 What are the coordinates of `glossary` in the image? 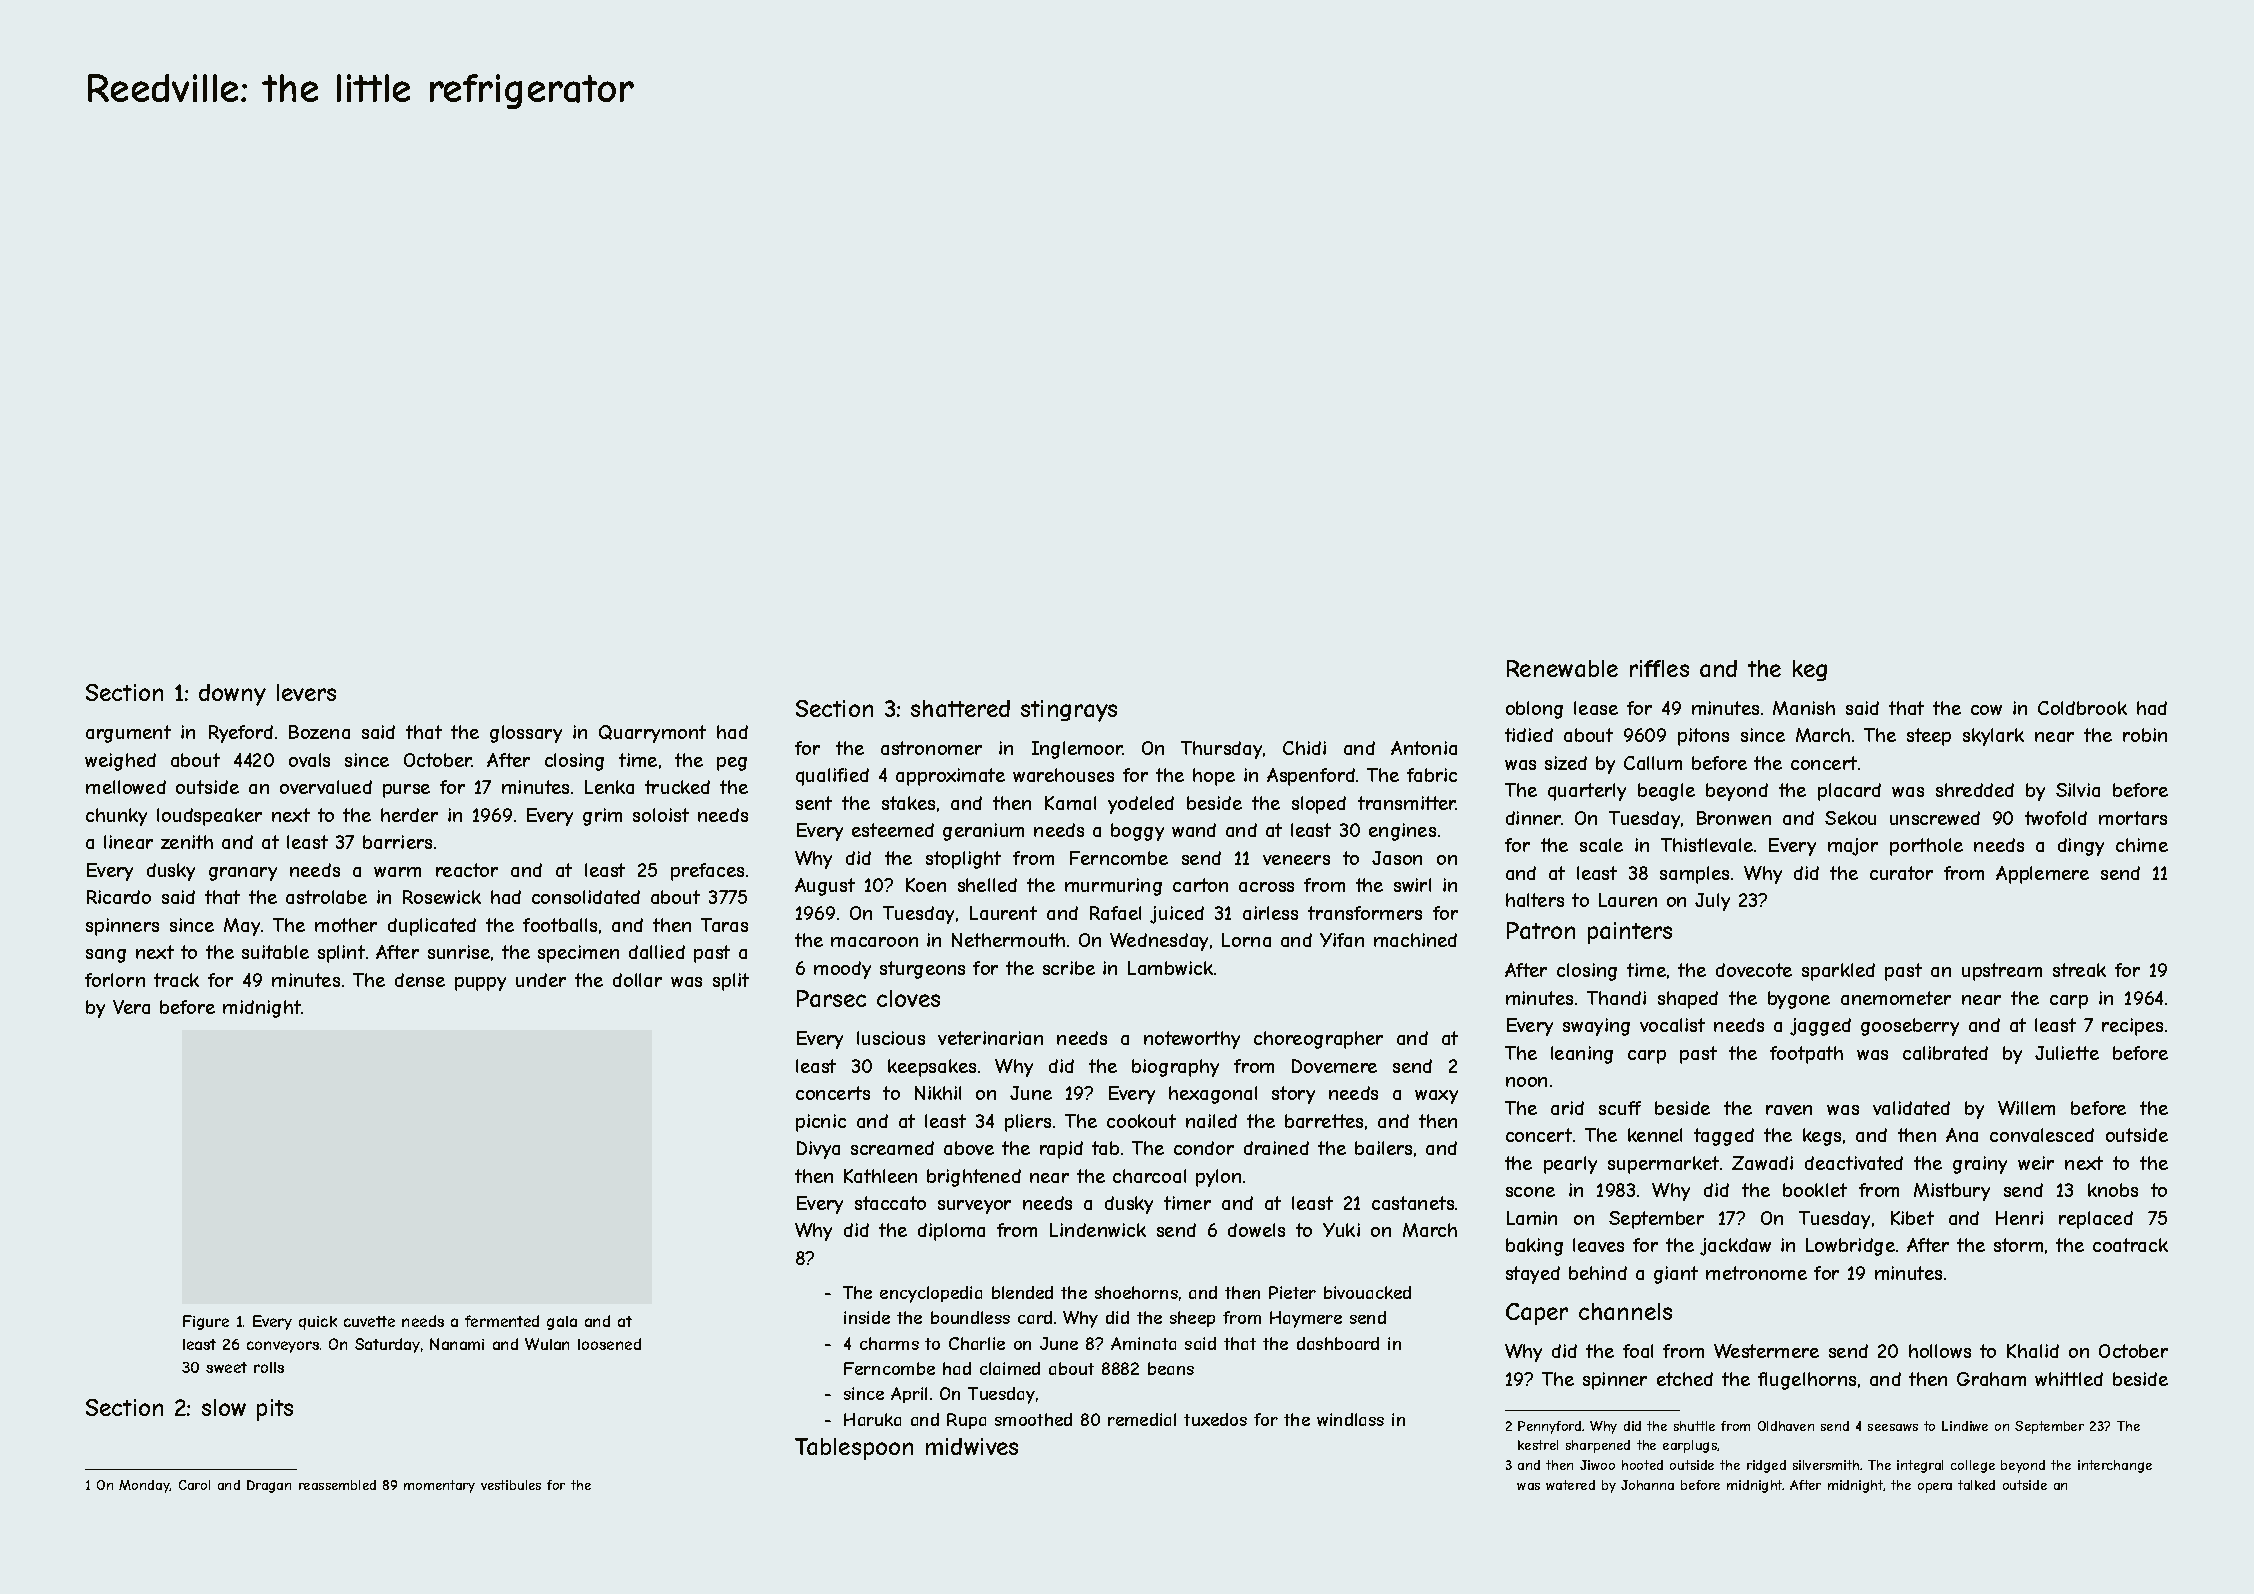 It's located at (526, 734).
